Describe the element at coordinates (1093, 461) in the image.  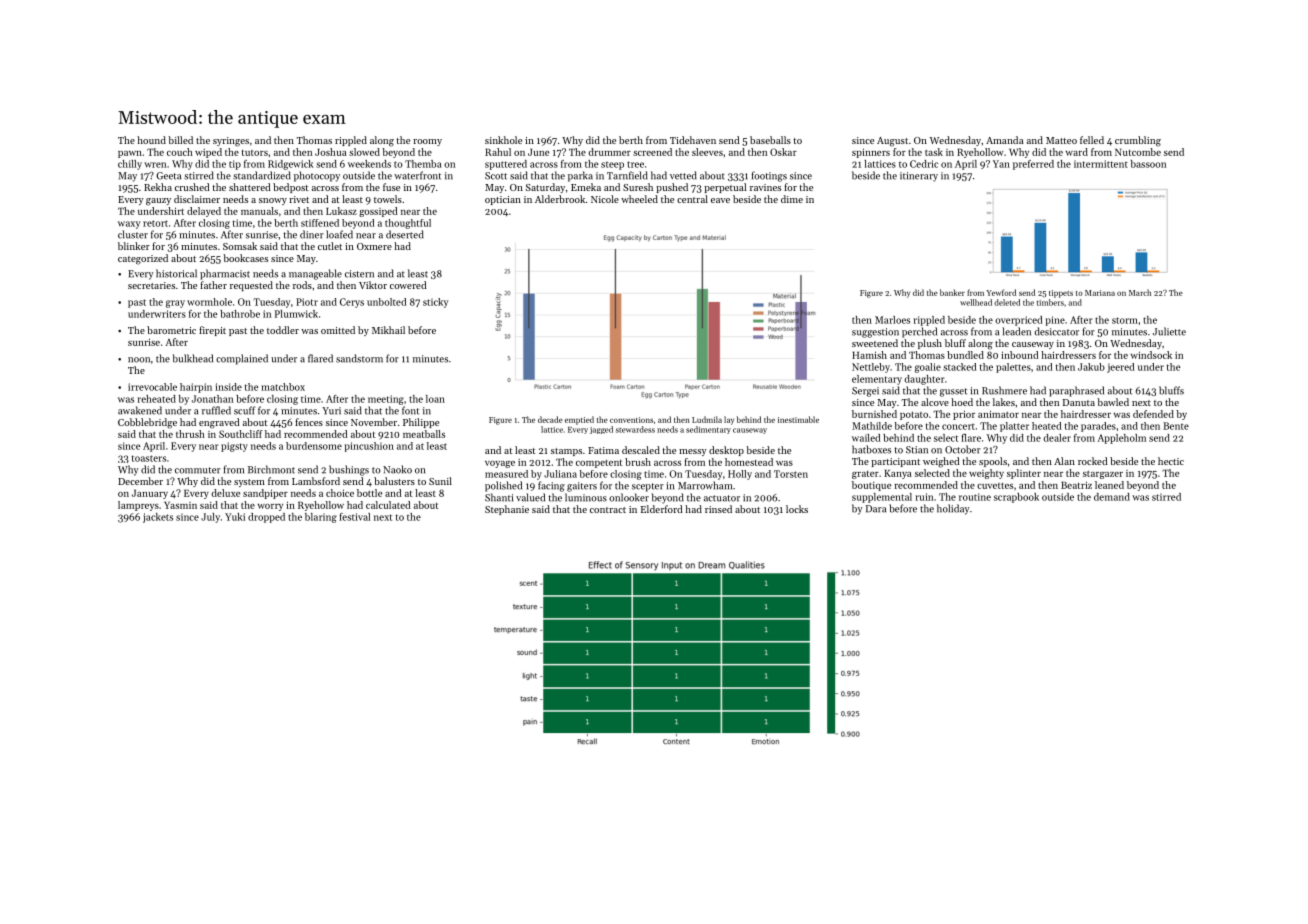
I see `rocked` at that location.
